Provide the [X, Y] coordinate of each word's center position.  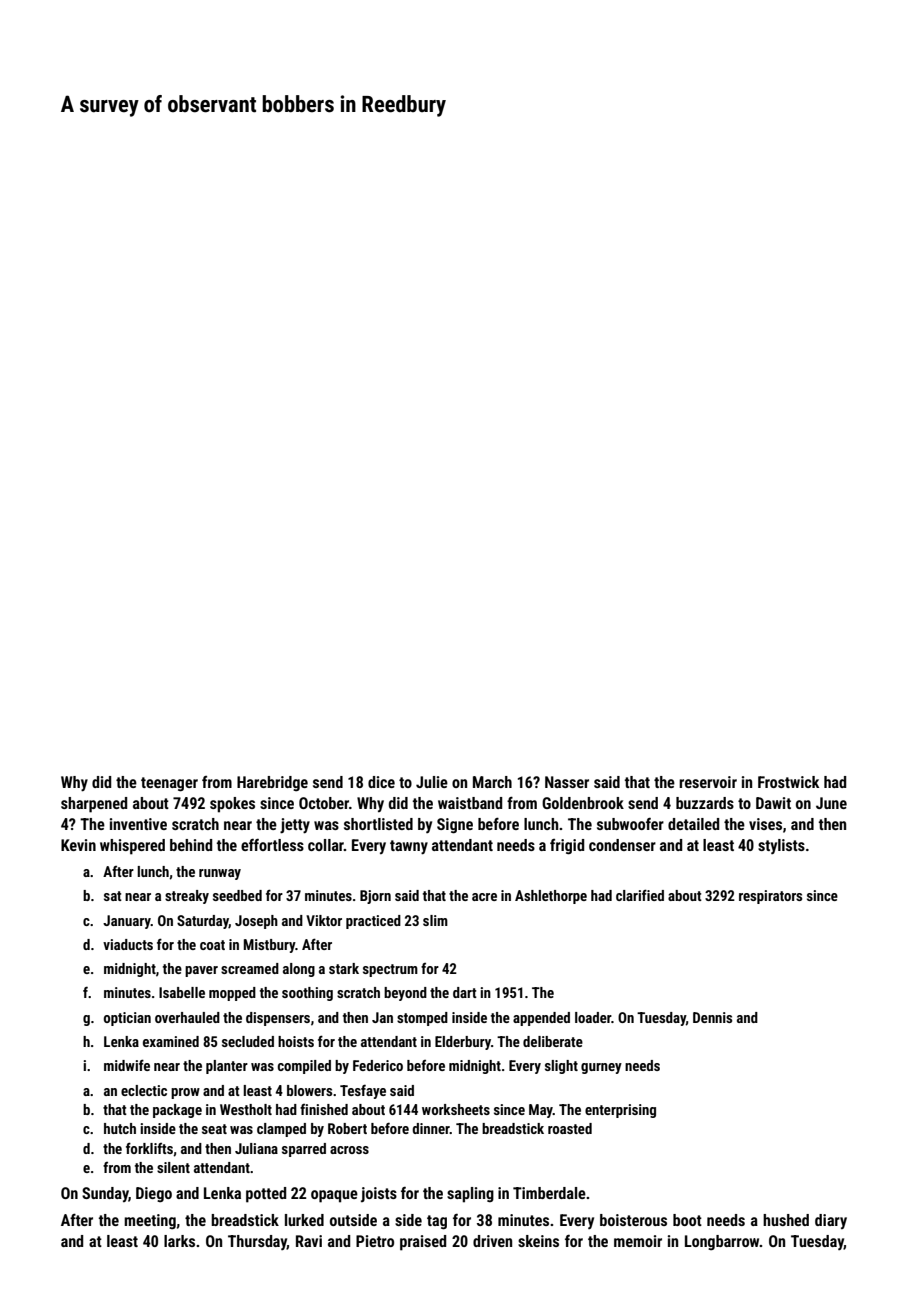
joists [379, 1194]
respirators [770, 897]
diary [831, 1221]
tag [437, 1222]
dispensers [278, 1019]
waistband [470, 803]
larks [179, 1241]
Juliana [256, 1148]
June [831, 803]
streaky [187, 897]
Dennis [712, 1017]
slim [435, 920]
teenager [169, 784]
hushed [786, 1220]
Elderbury [463, 1043]
